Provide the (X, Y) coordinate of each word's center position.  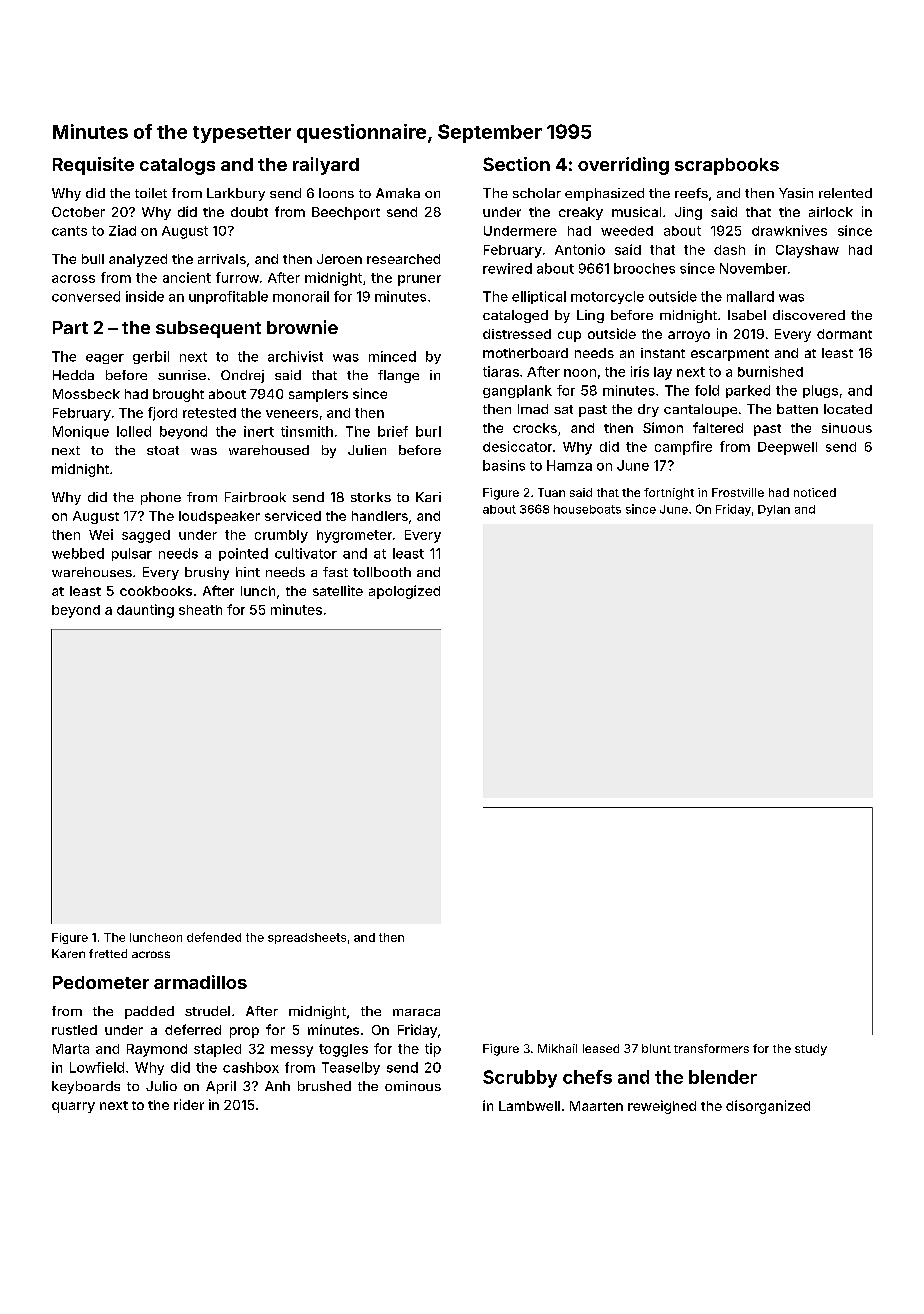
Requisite (93, 166)
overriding (623, 166)
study (811, 1050)
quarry (73, 1107)
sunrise (182, 375)
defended (214, 937)
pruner (419, 280)
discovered (809, 315)
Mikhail (557, 1048)
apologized (404, 592)
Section (516, 164)
